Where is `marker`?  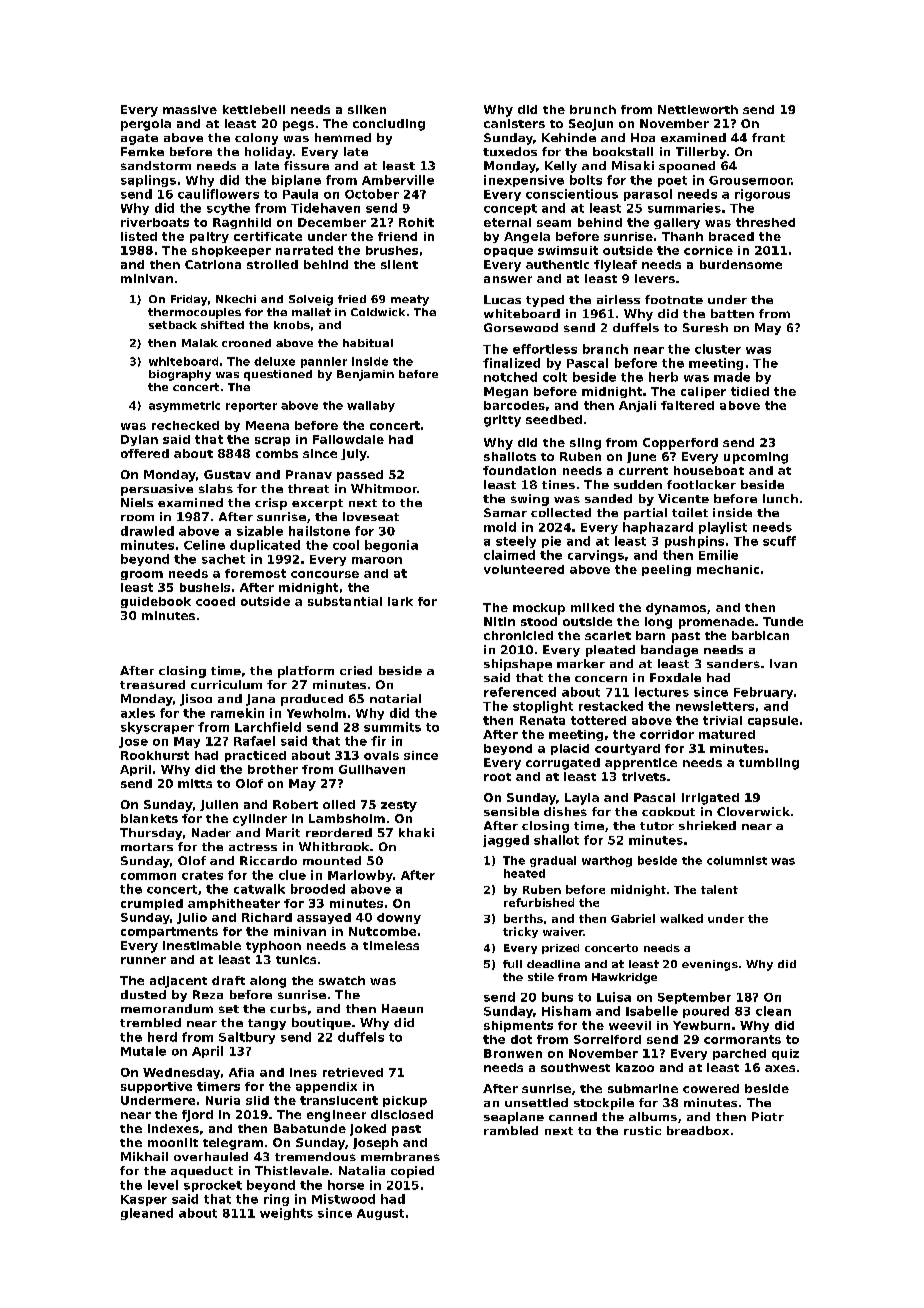 marker is located at coordinates (581, 663).
